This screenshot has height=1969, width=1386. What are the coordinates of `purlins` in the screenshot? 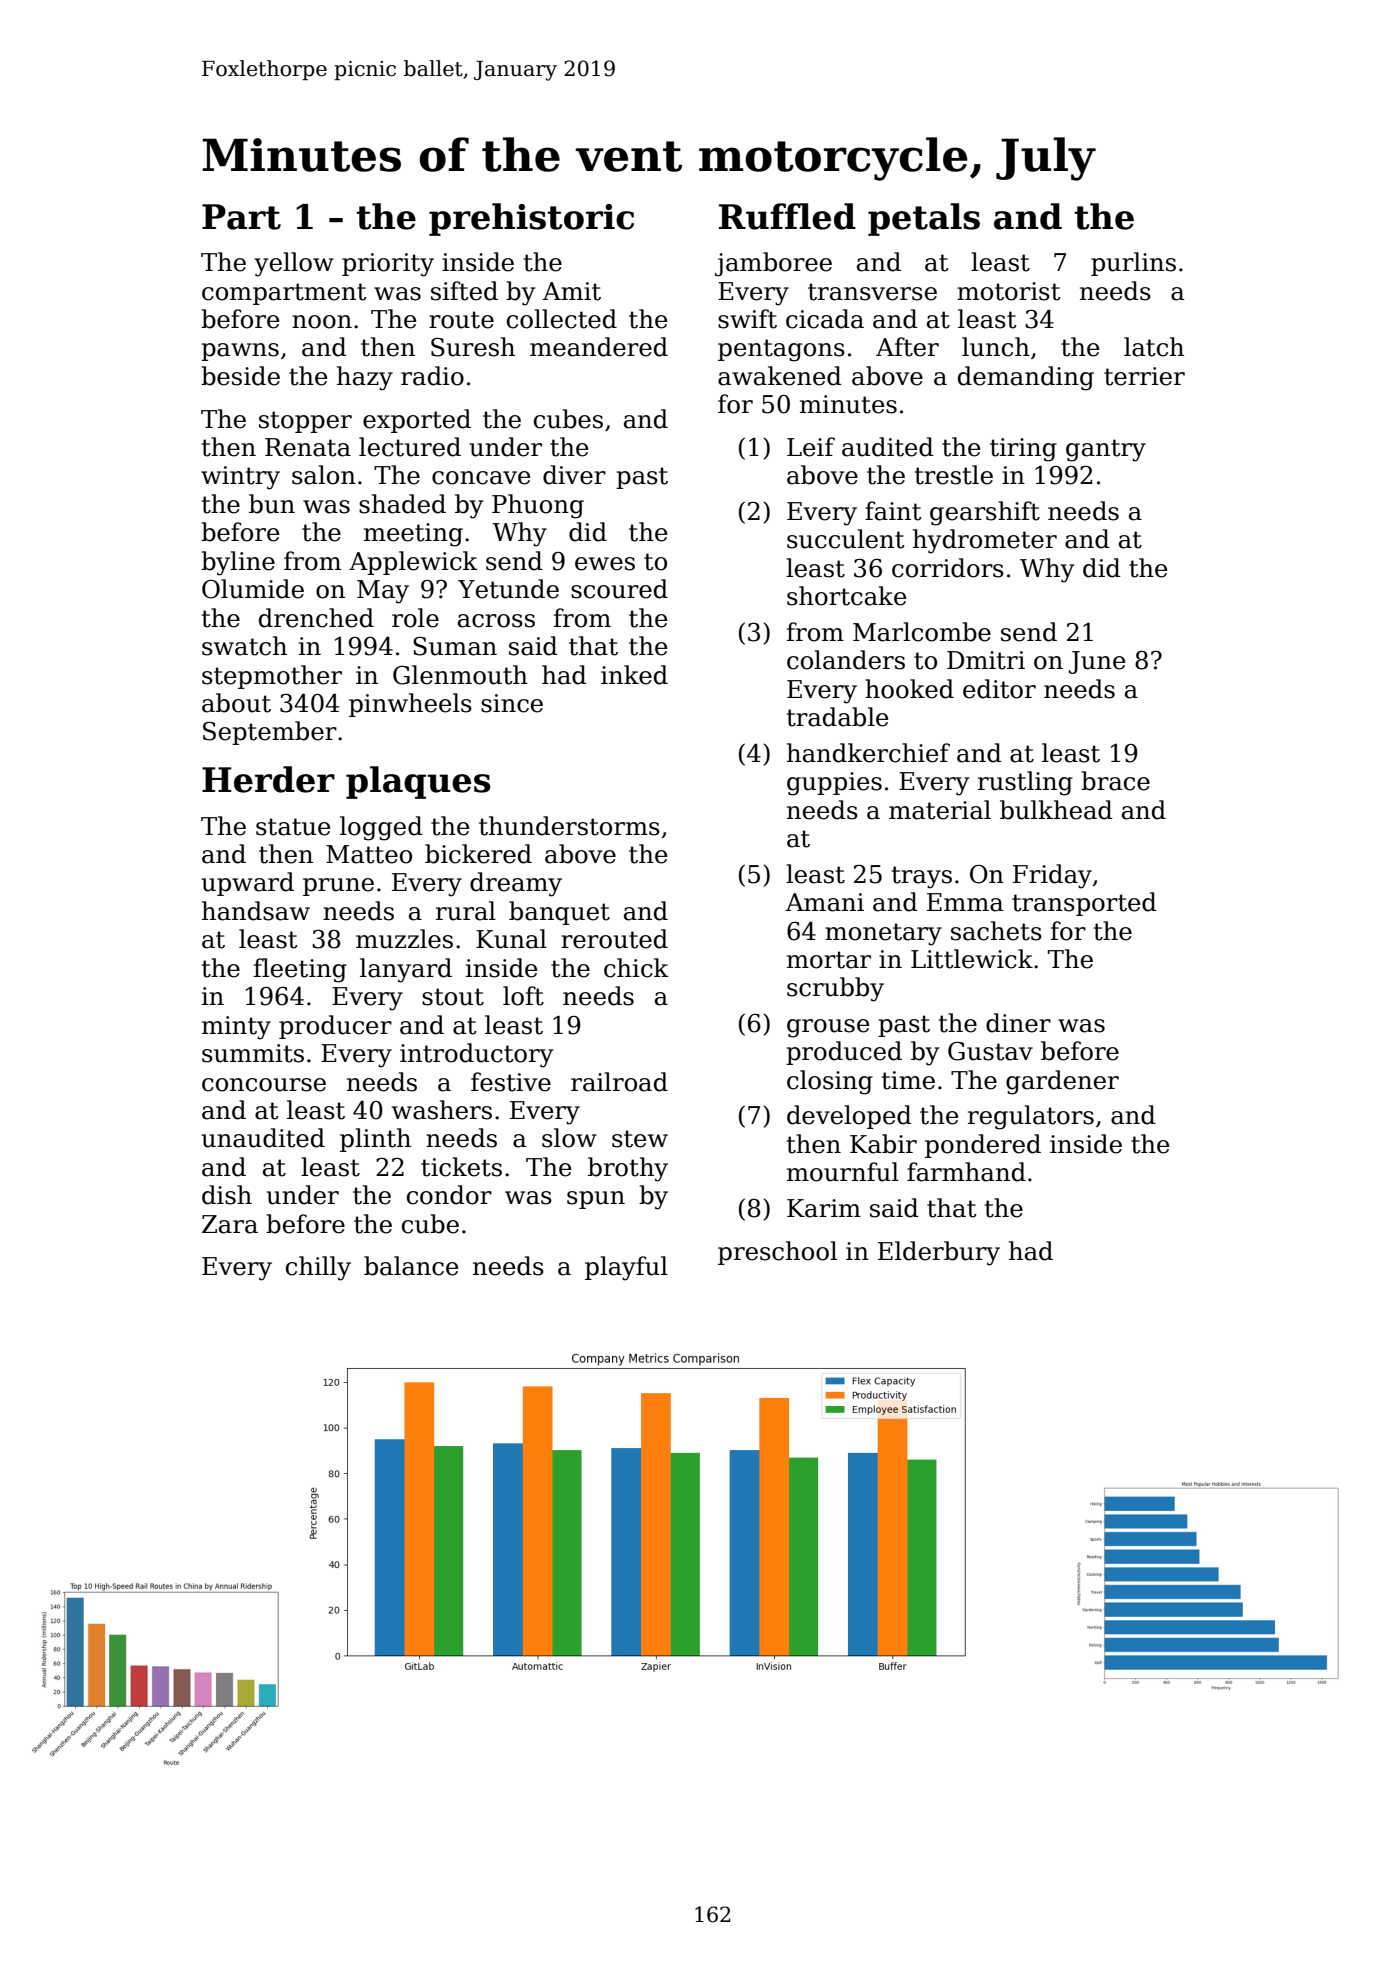 It's located at (1133, 264).
